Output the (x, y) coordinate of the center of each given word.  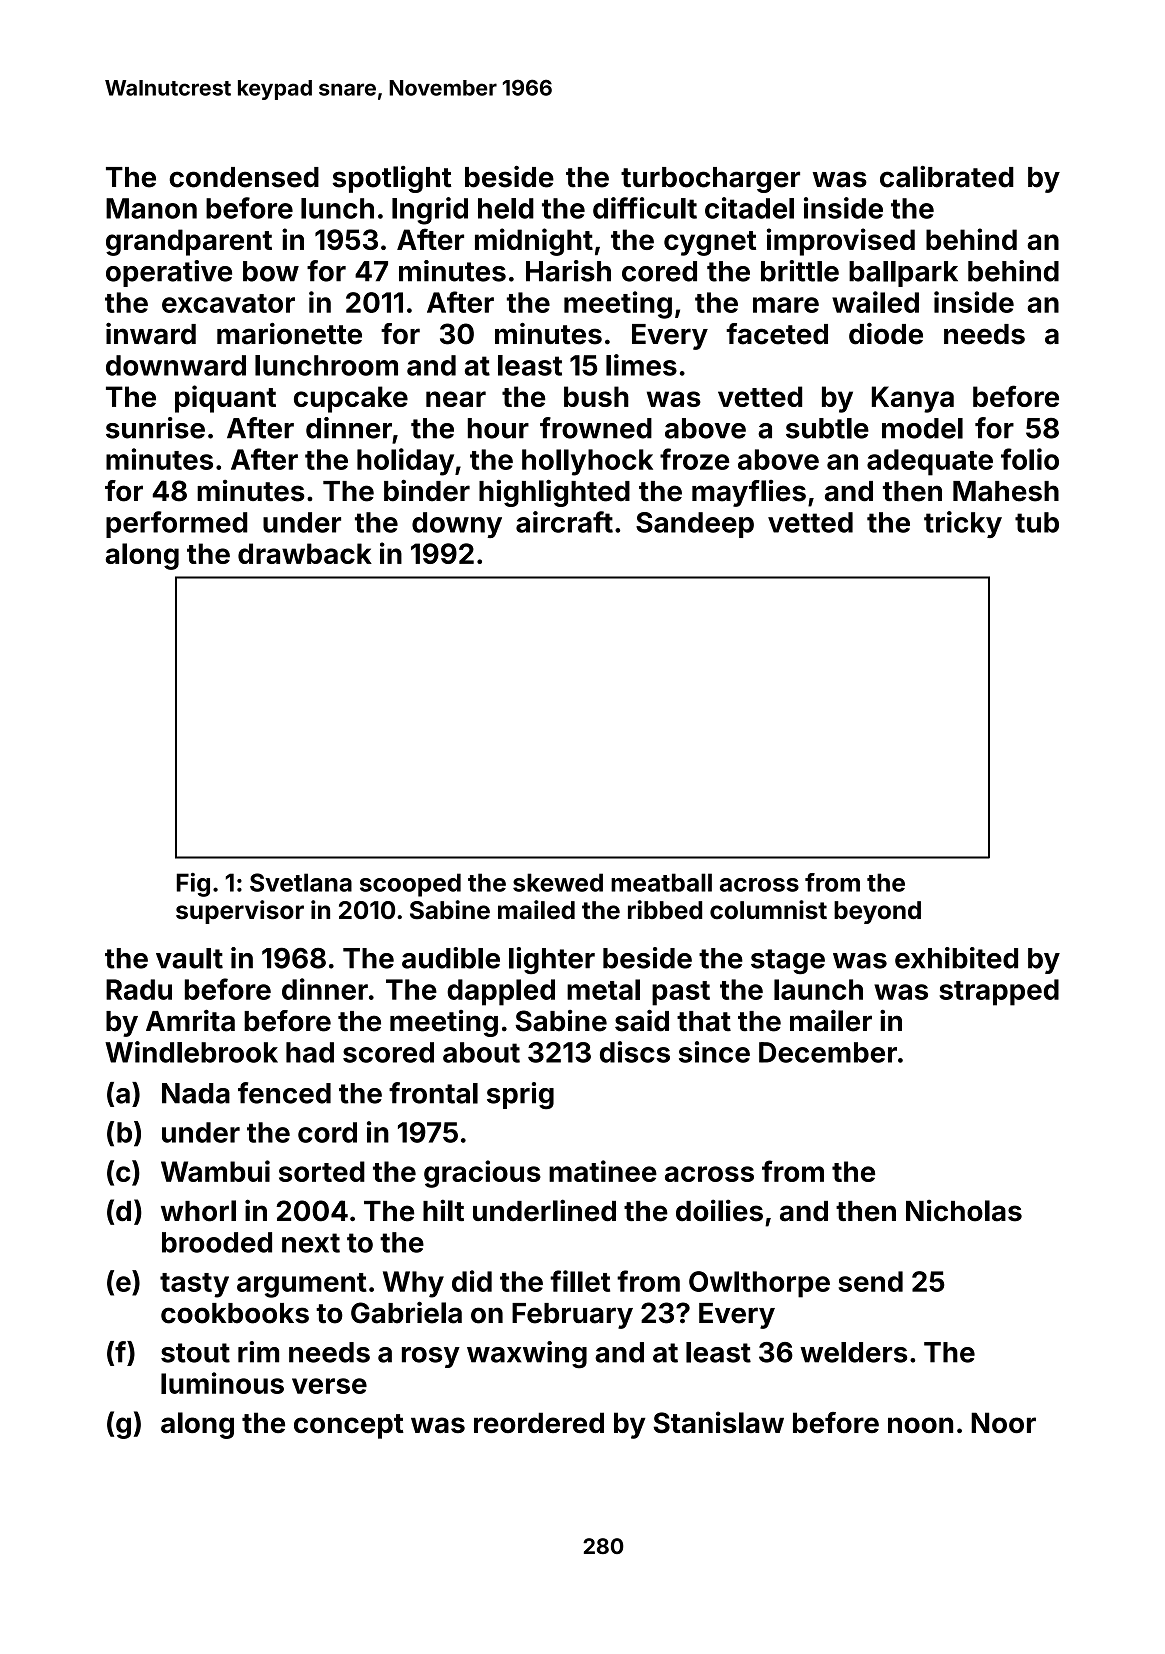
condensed (244, 177)
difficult (645, 208)
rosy (431, 1357)
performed (176, 524)
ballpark (903, 274)
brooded (217, 1242)
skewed (558, 882)
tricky (963, 524)
